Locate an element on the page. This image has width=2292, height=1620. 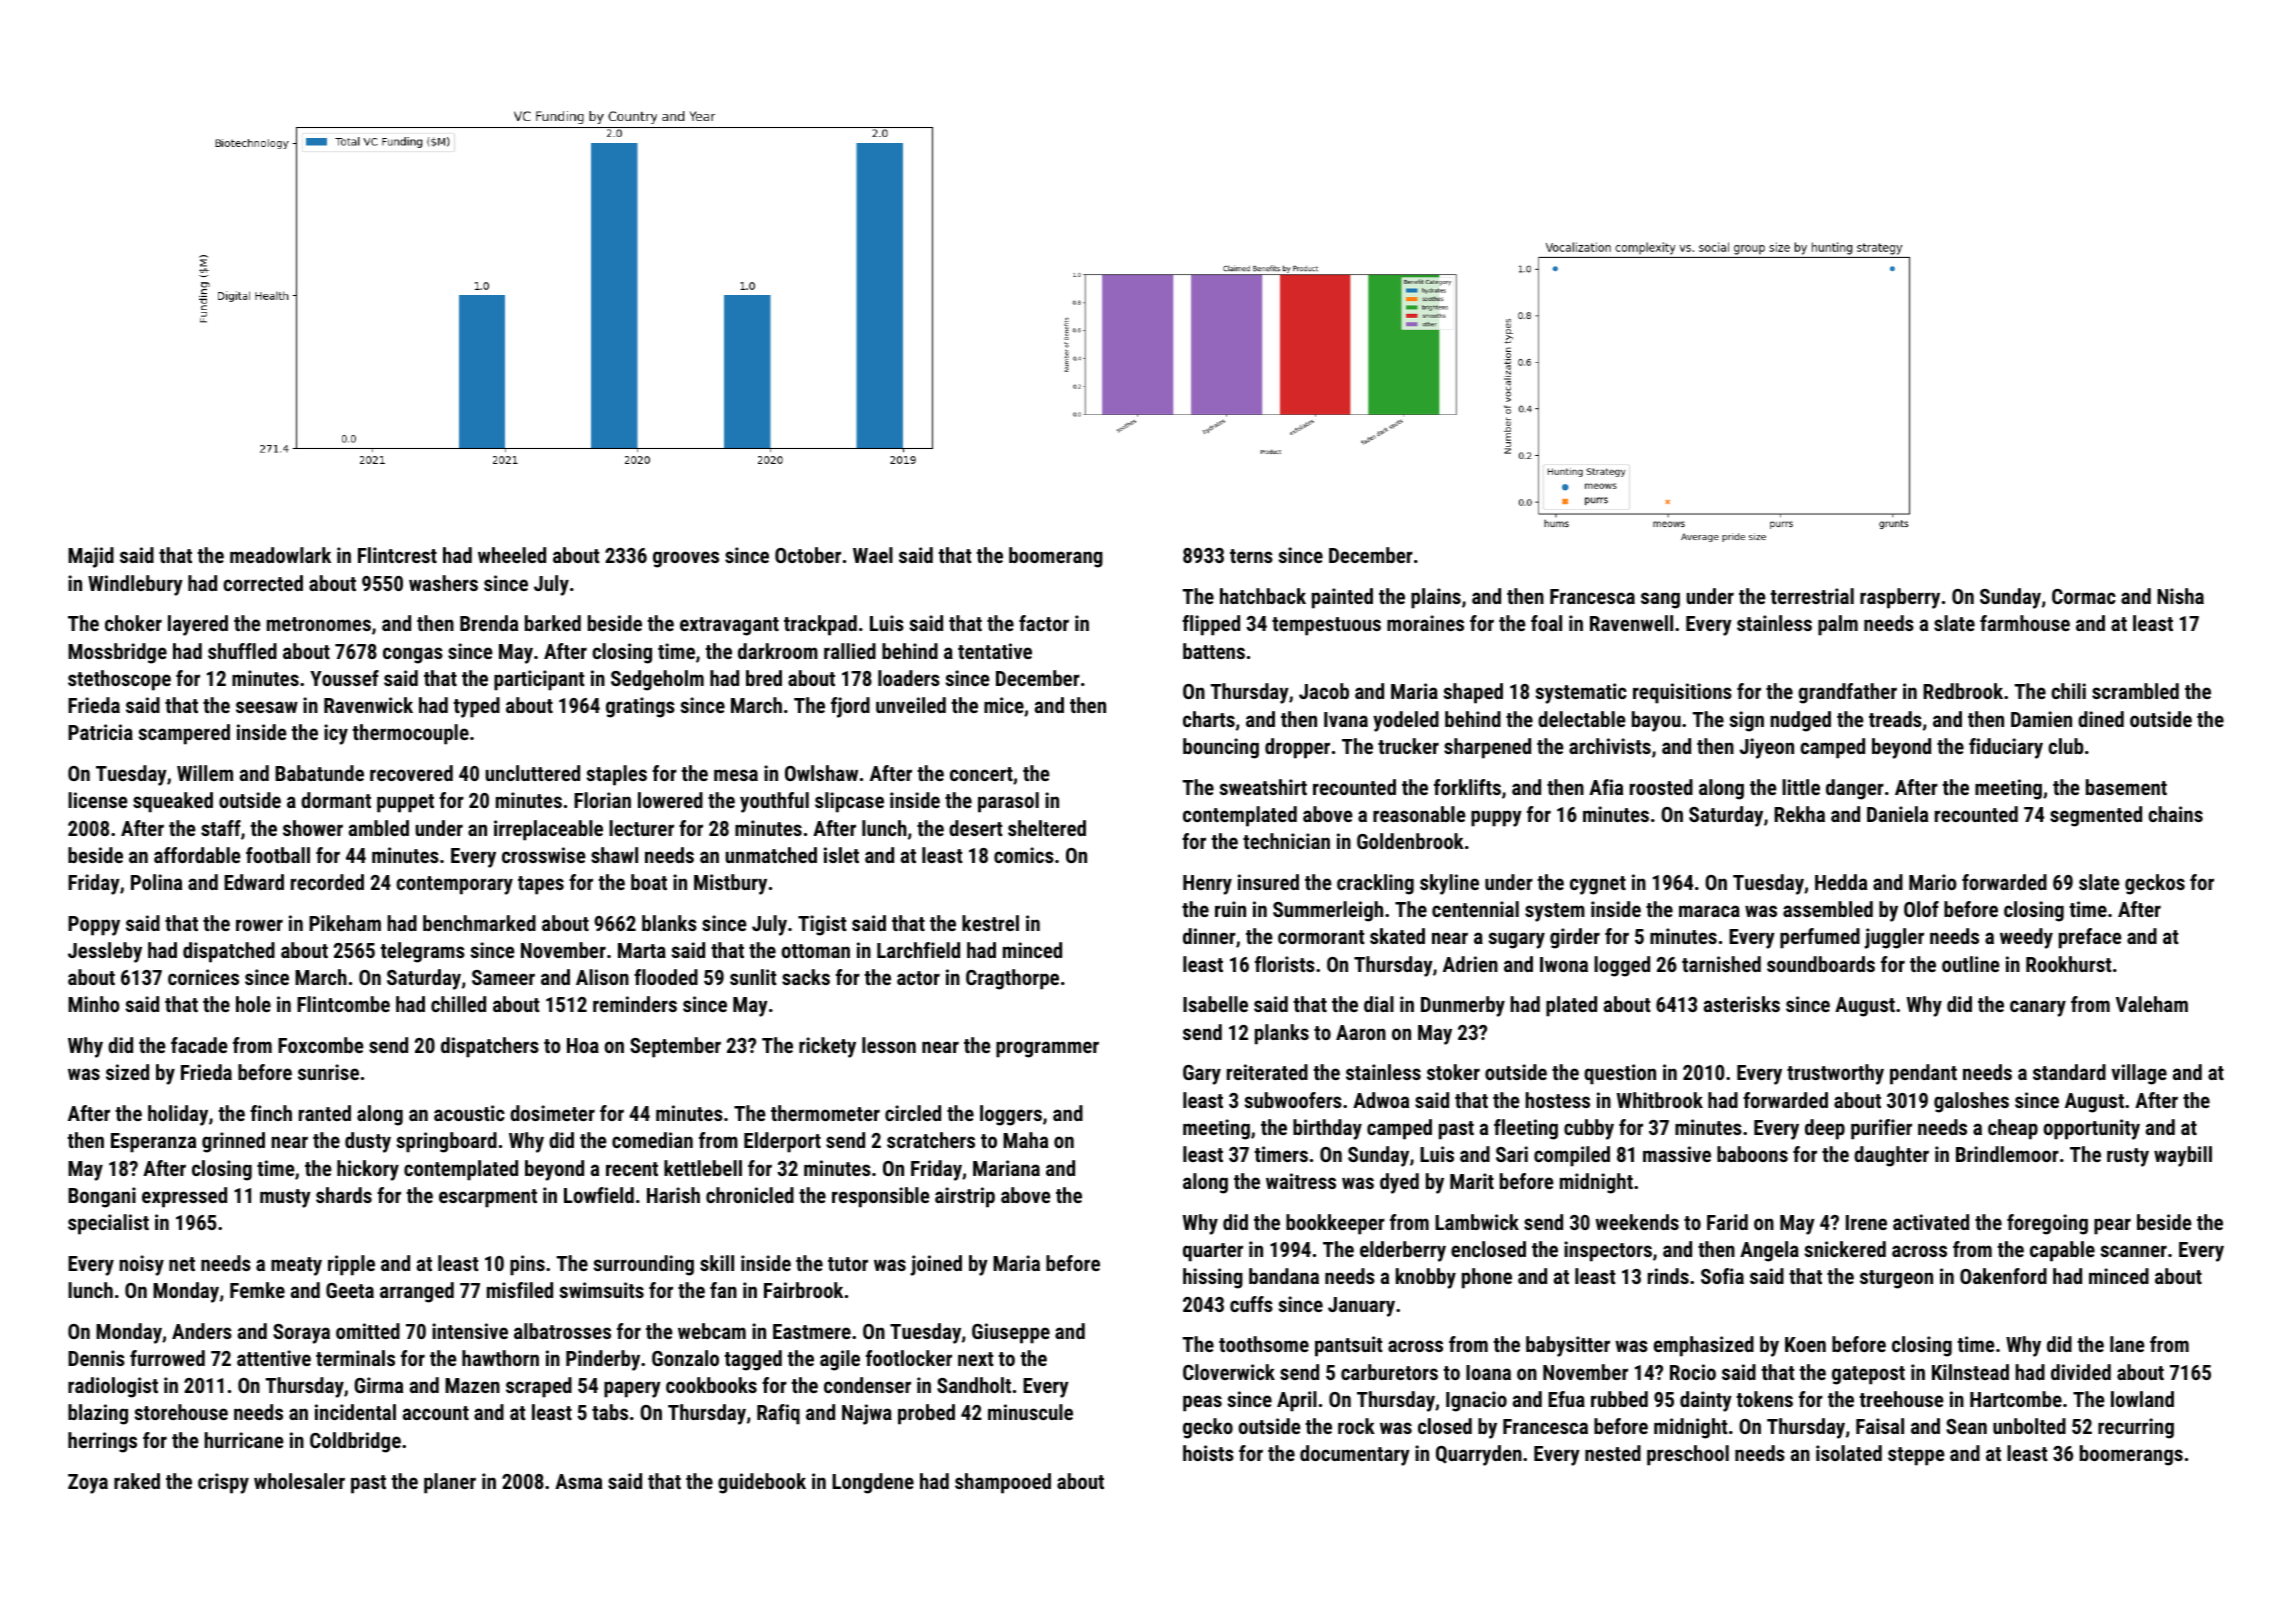
trackpad is located at coordinates (820, 625).
